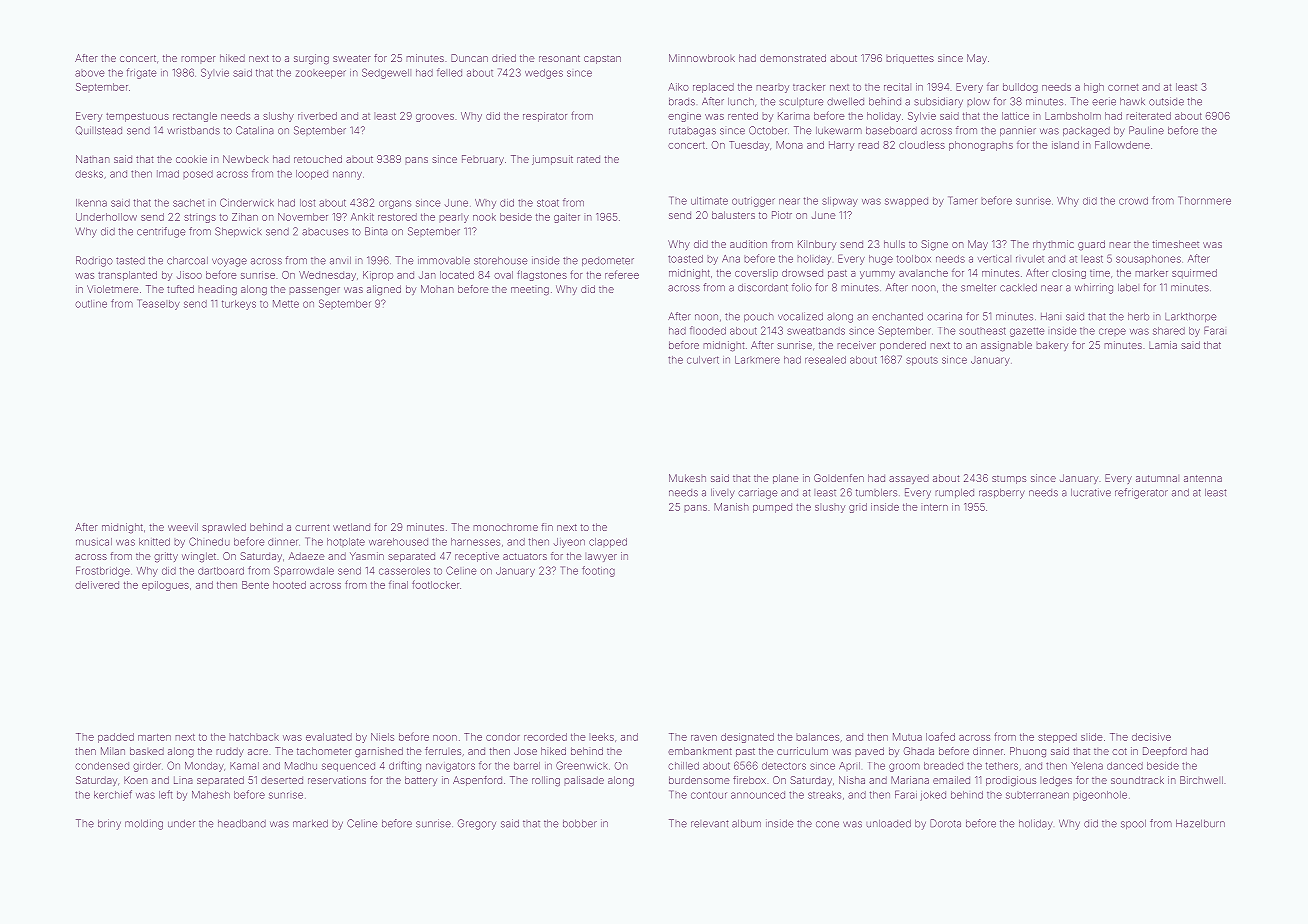  I want to click on refrigerator, so click(1141, 493).
